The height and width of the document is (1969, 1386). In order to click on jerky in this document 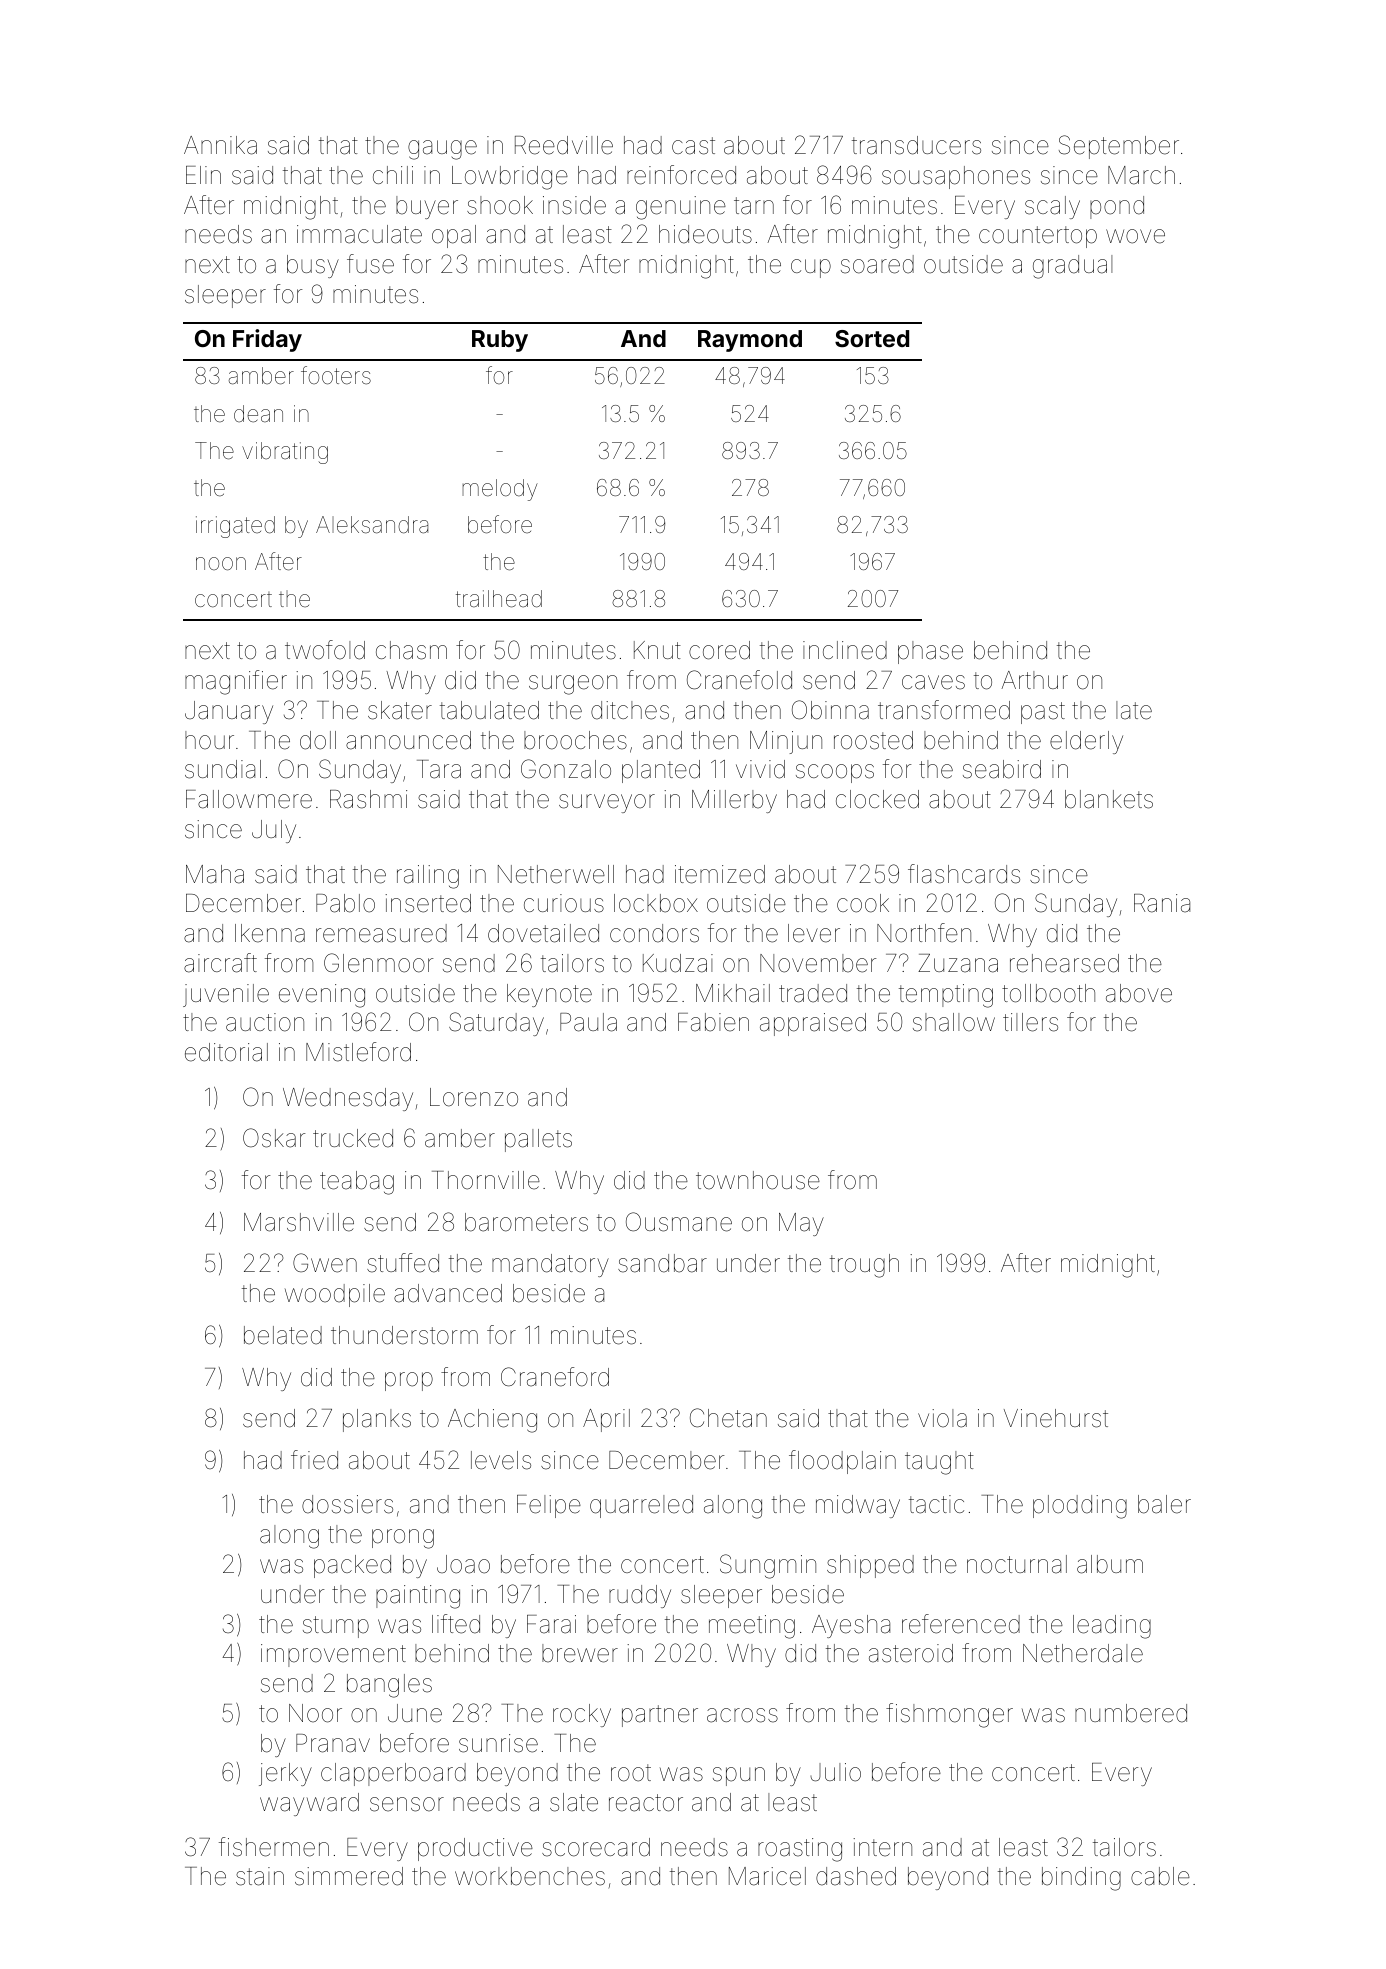, I will do `click(285, 1774)`.
